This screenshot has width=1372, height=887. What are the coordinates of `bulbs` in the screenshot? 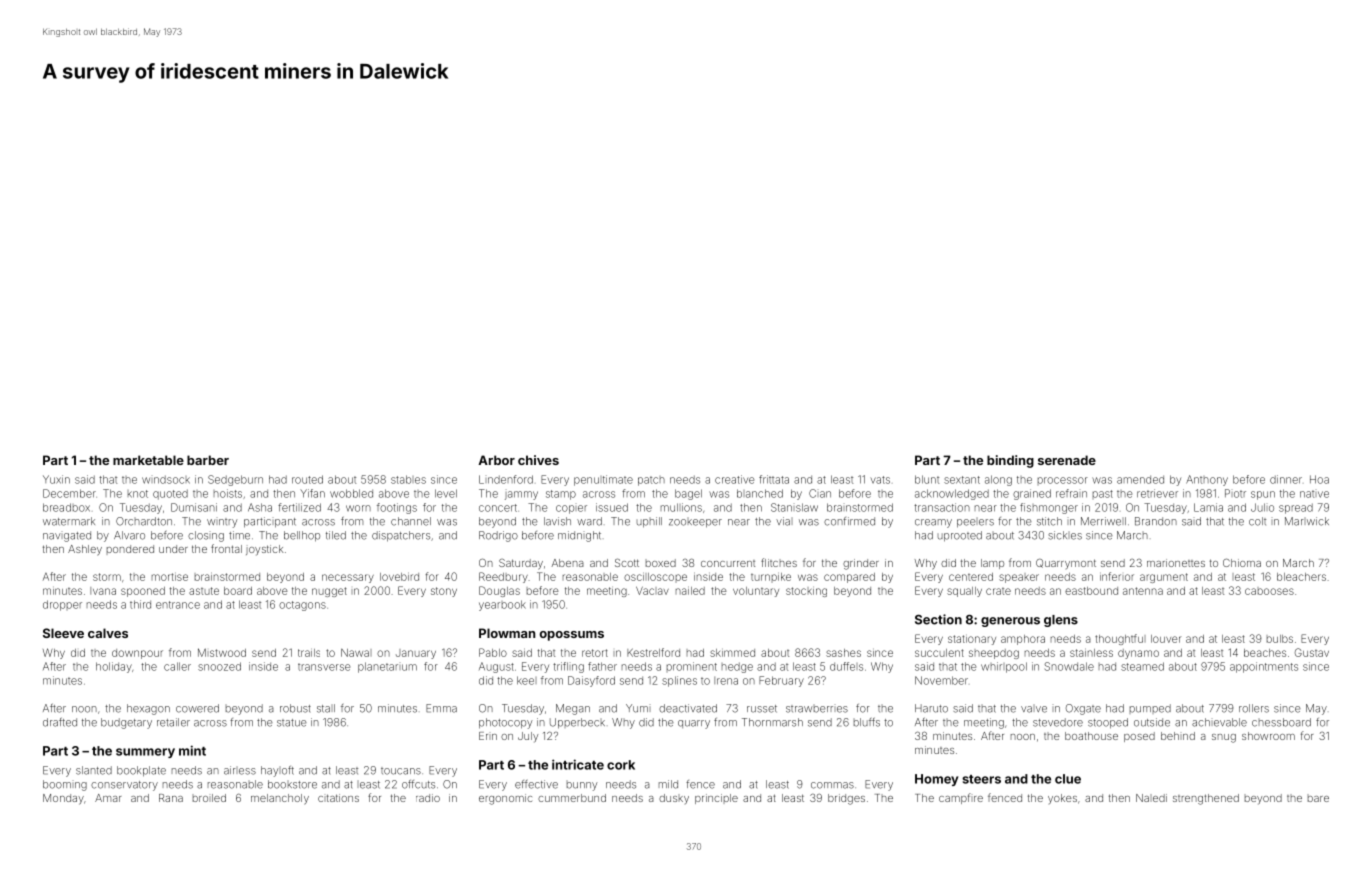 It's located at (1280, 639).
